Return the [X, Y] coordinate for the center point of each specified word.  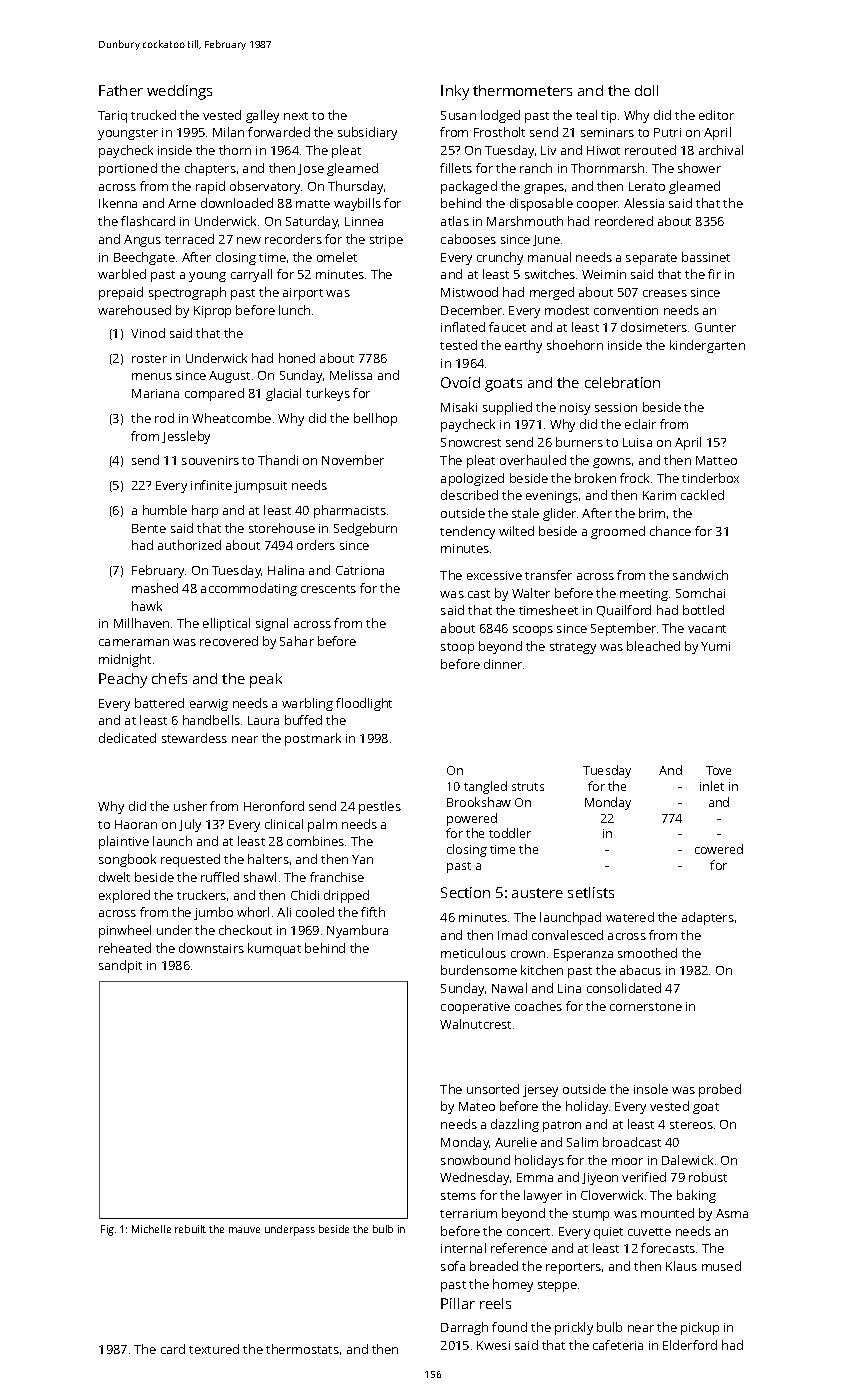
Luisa [637, 442]
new [249, 240]
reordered [624, 221]
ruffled [220, 877]
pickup [700, 1328]
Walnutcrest [475, 1024]
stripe [386, 241]
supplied [507, 408]
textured [214, 1349]
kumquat [274, 949]
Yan [362, 859]
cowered [719, 849]
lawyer [543, 1196]
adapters [708, 918]
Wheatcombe [231, 418]
